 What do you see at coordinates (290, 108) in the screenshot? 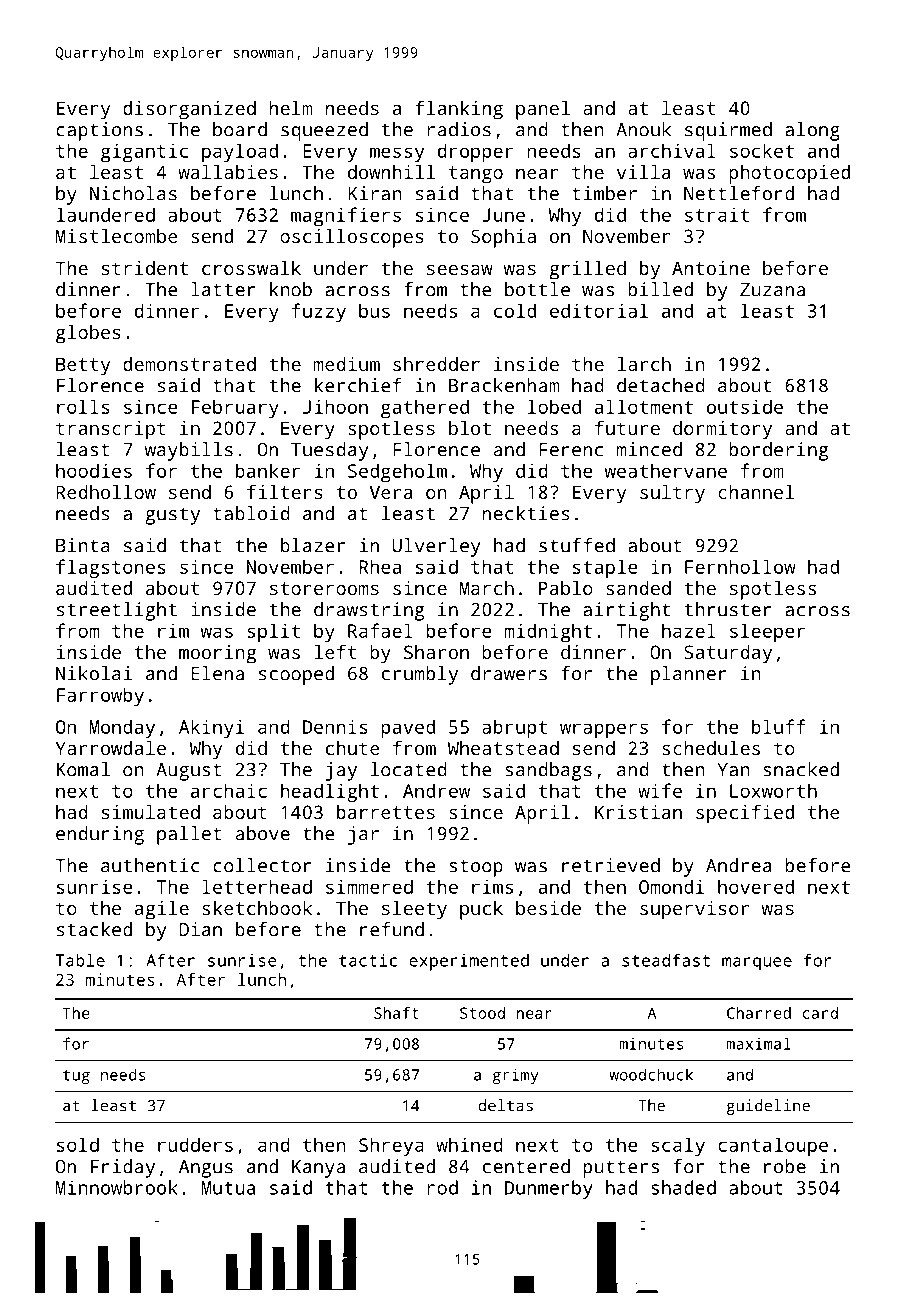
I see `helm` at bounding box center [290, 108].
